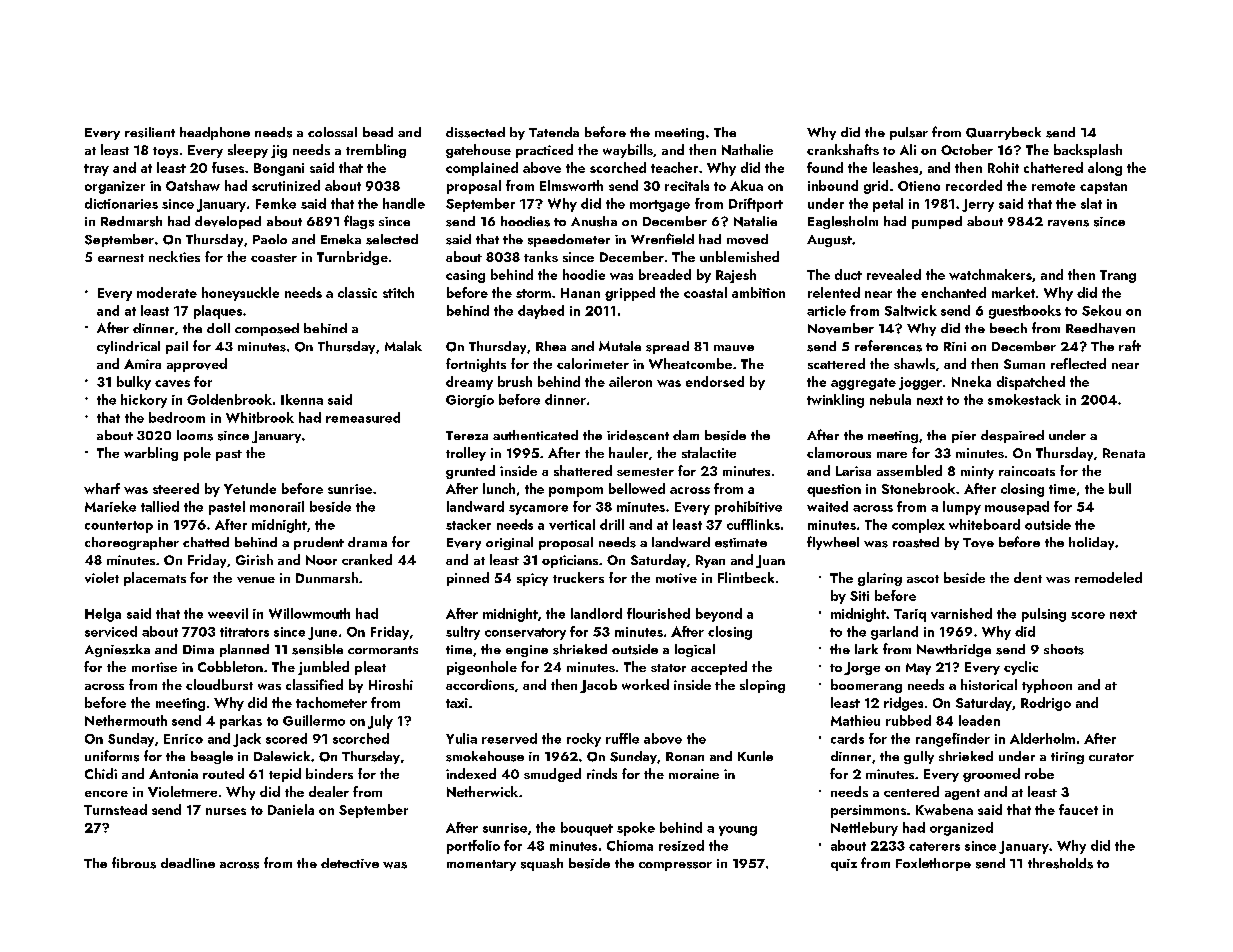 The image size is (1233, 952). I want to click on weevil, so click(228, 613).
